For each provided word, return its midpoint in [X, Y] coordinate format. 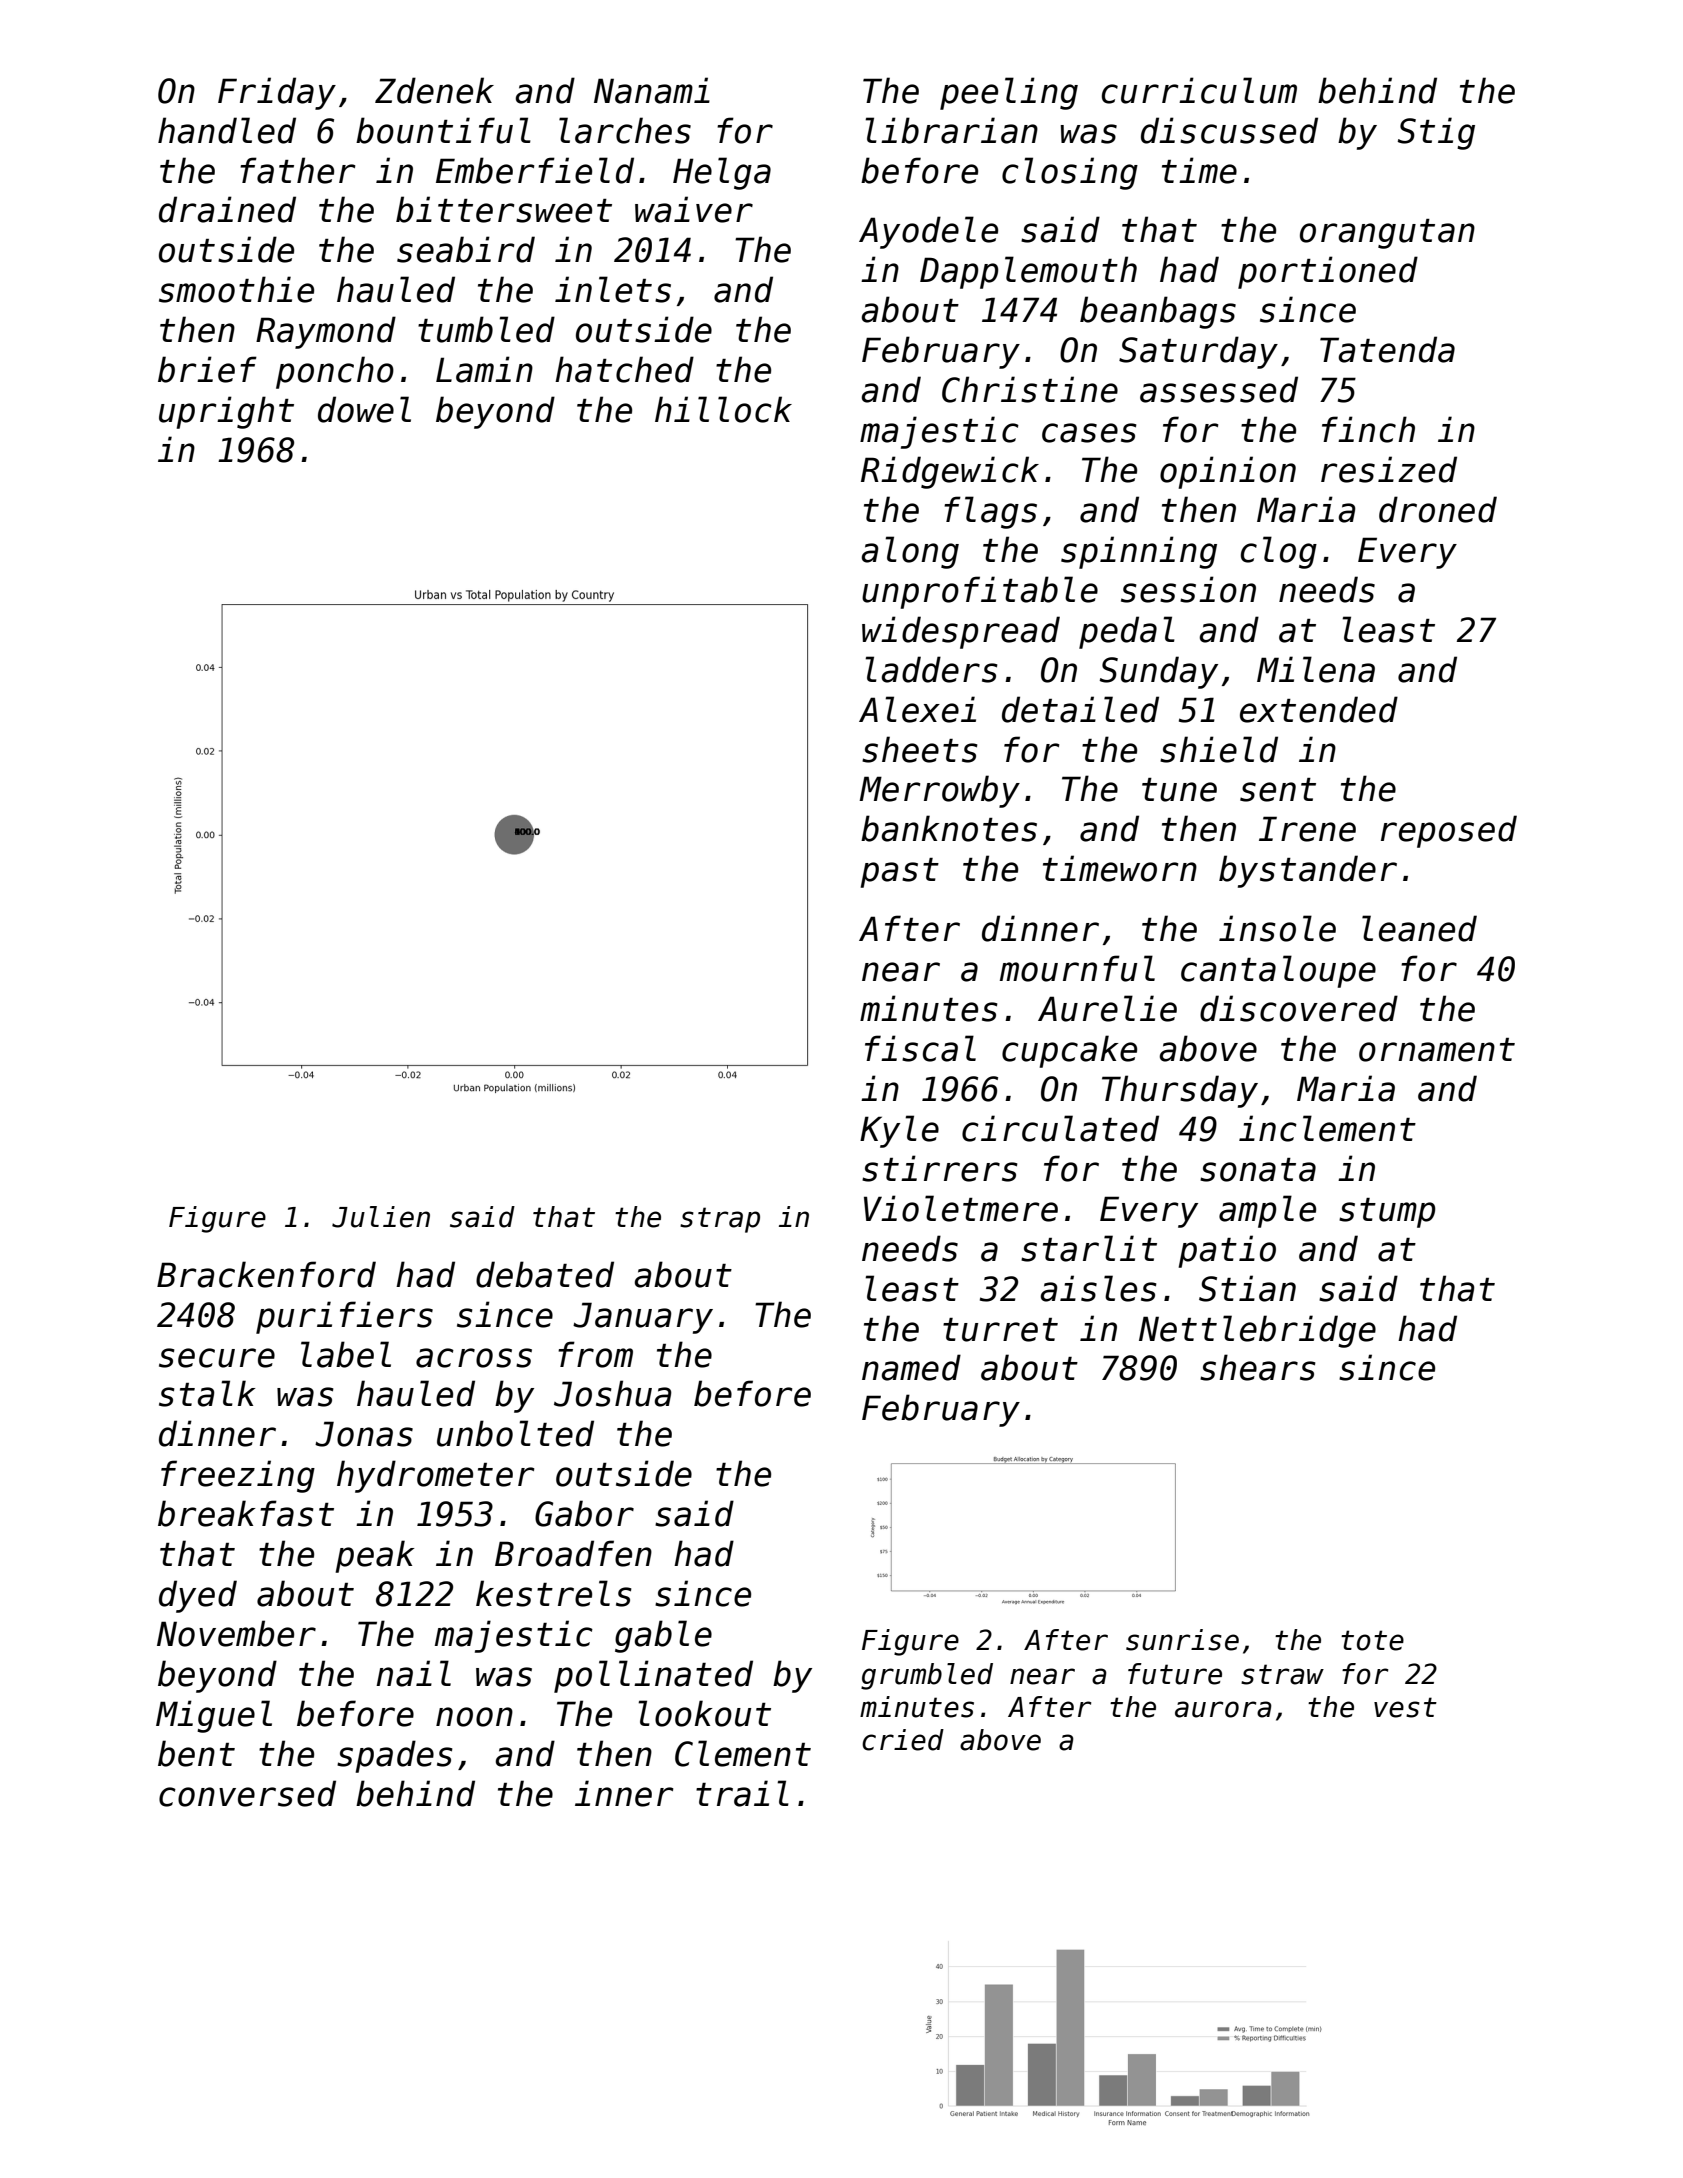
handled [227, 130]
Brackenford [266, 1274]
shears [1258, 1367]
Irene [1307, 829]
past [900, 873]
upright [226, 412]
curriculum [1199, 90]
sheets [920, 749]
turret [1000, 1330]
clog [1279, 552]
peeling [1009, 93]
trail [742, 1793]
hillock [723, 409]
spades [395, 1756]
